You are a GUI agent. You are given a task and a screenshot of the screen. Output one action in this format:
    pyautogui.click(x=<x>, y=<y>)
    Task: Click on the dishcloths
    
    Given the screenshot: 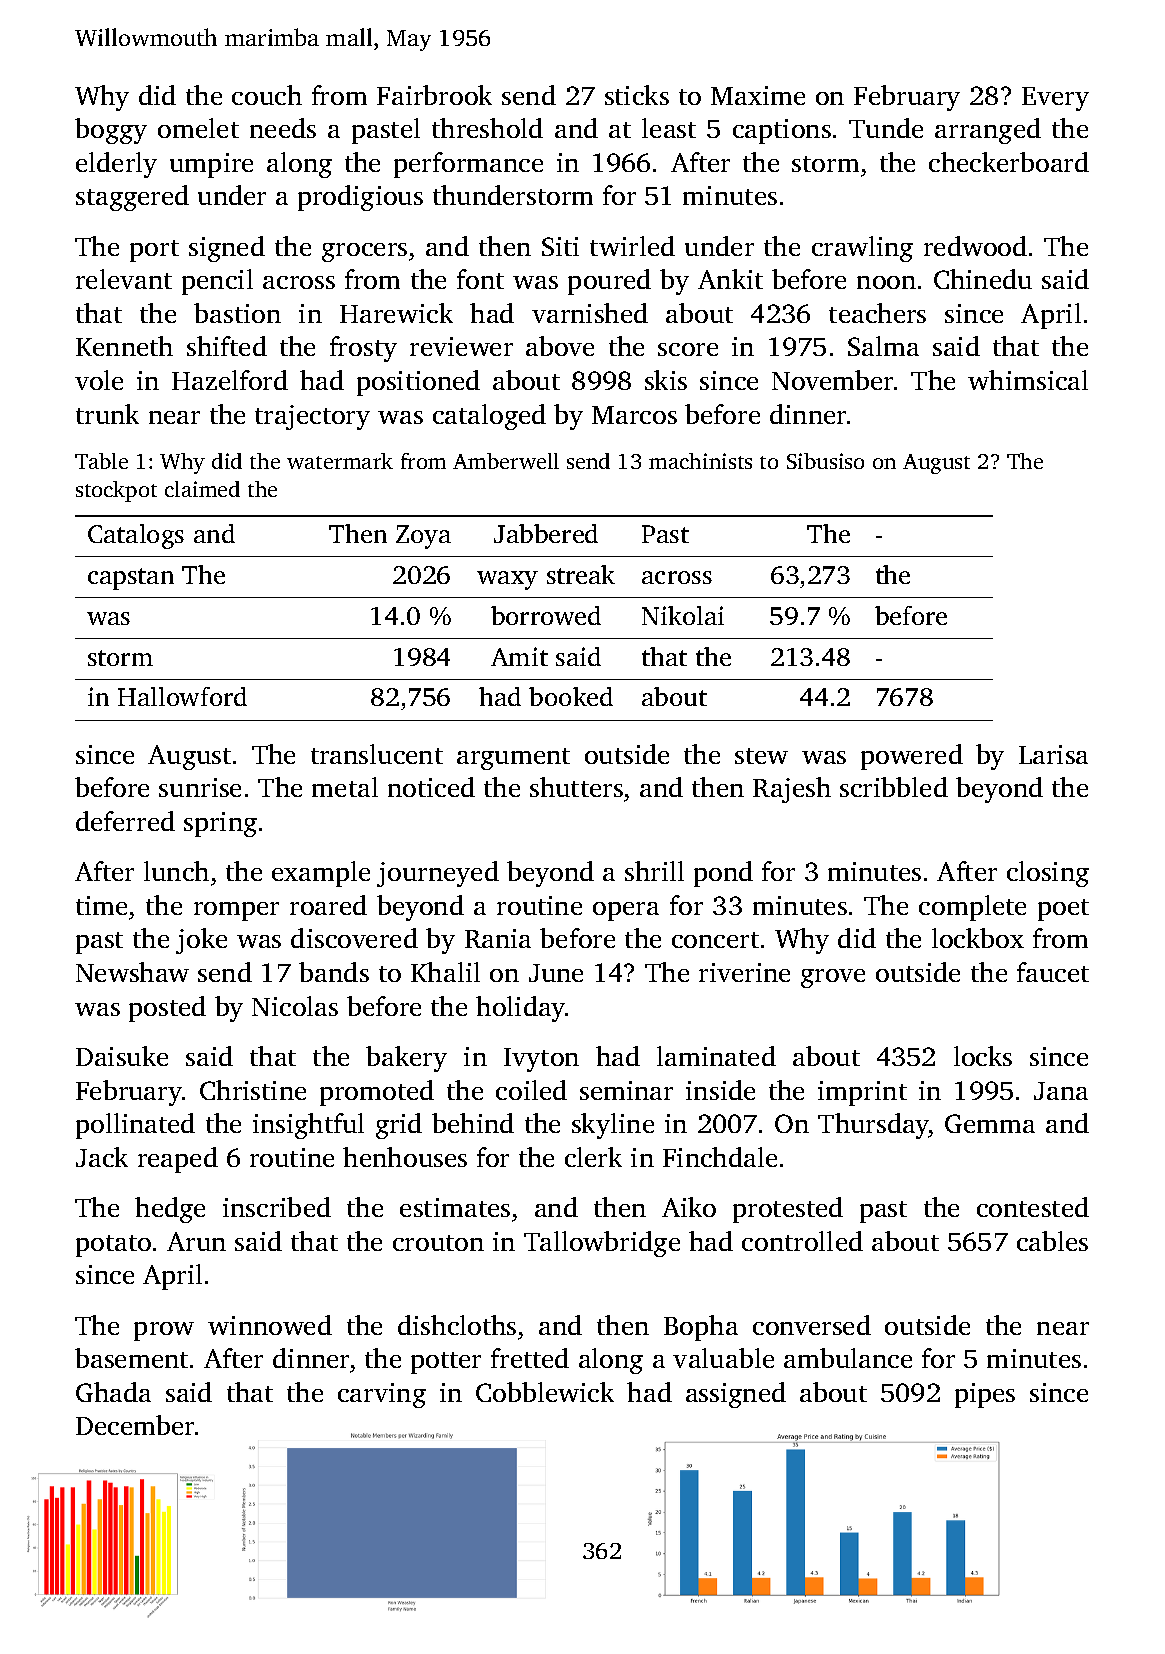 What is the action you would take?
    pyautogui.click(x=457, y=1325)
